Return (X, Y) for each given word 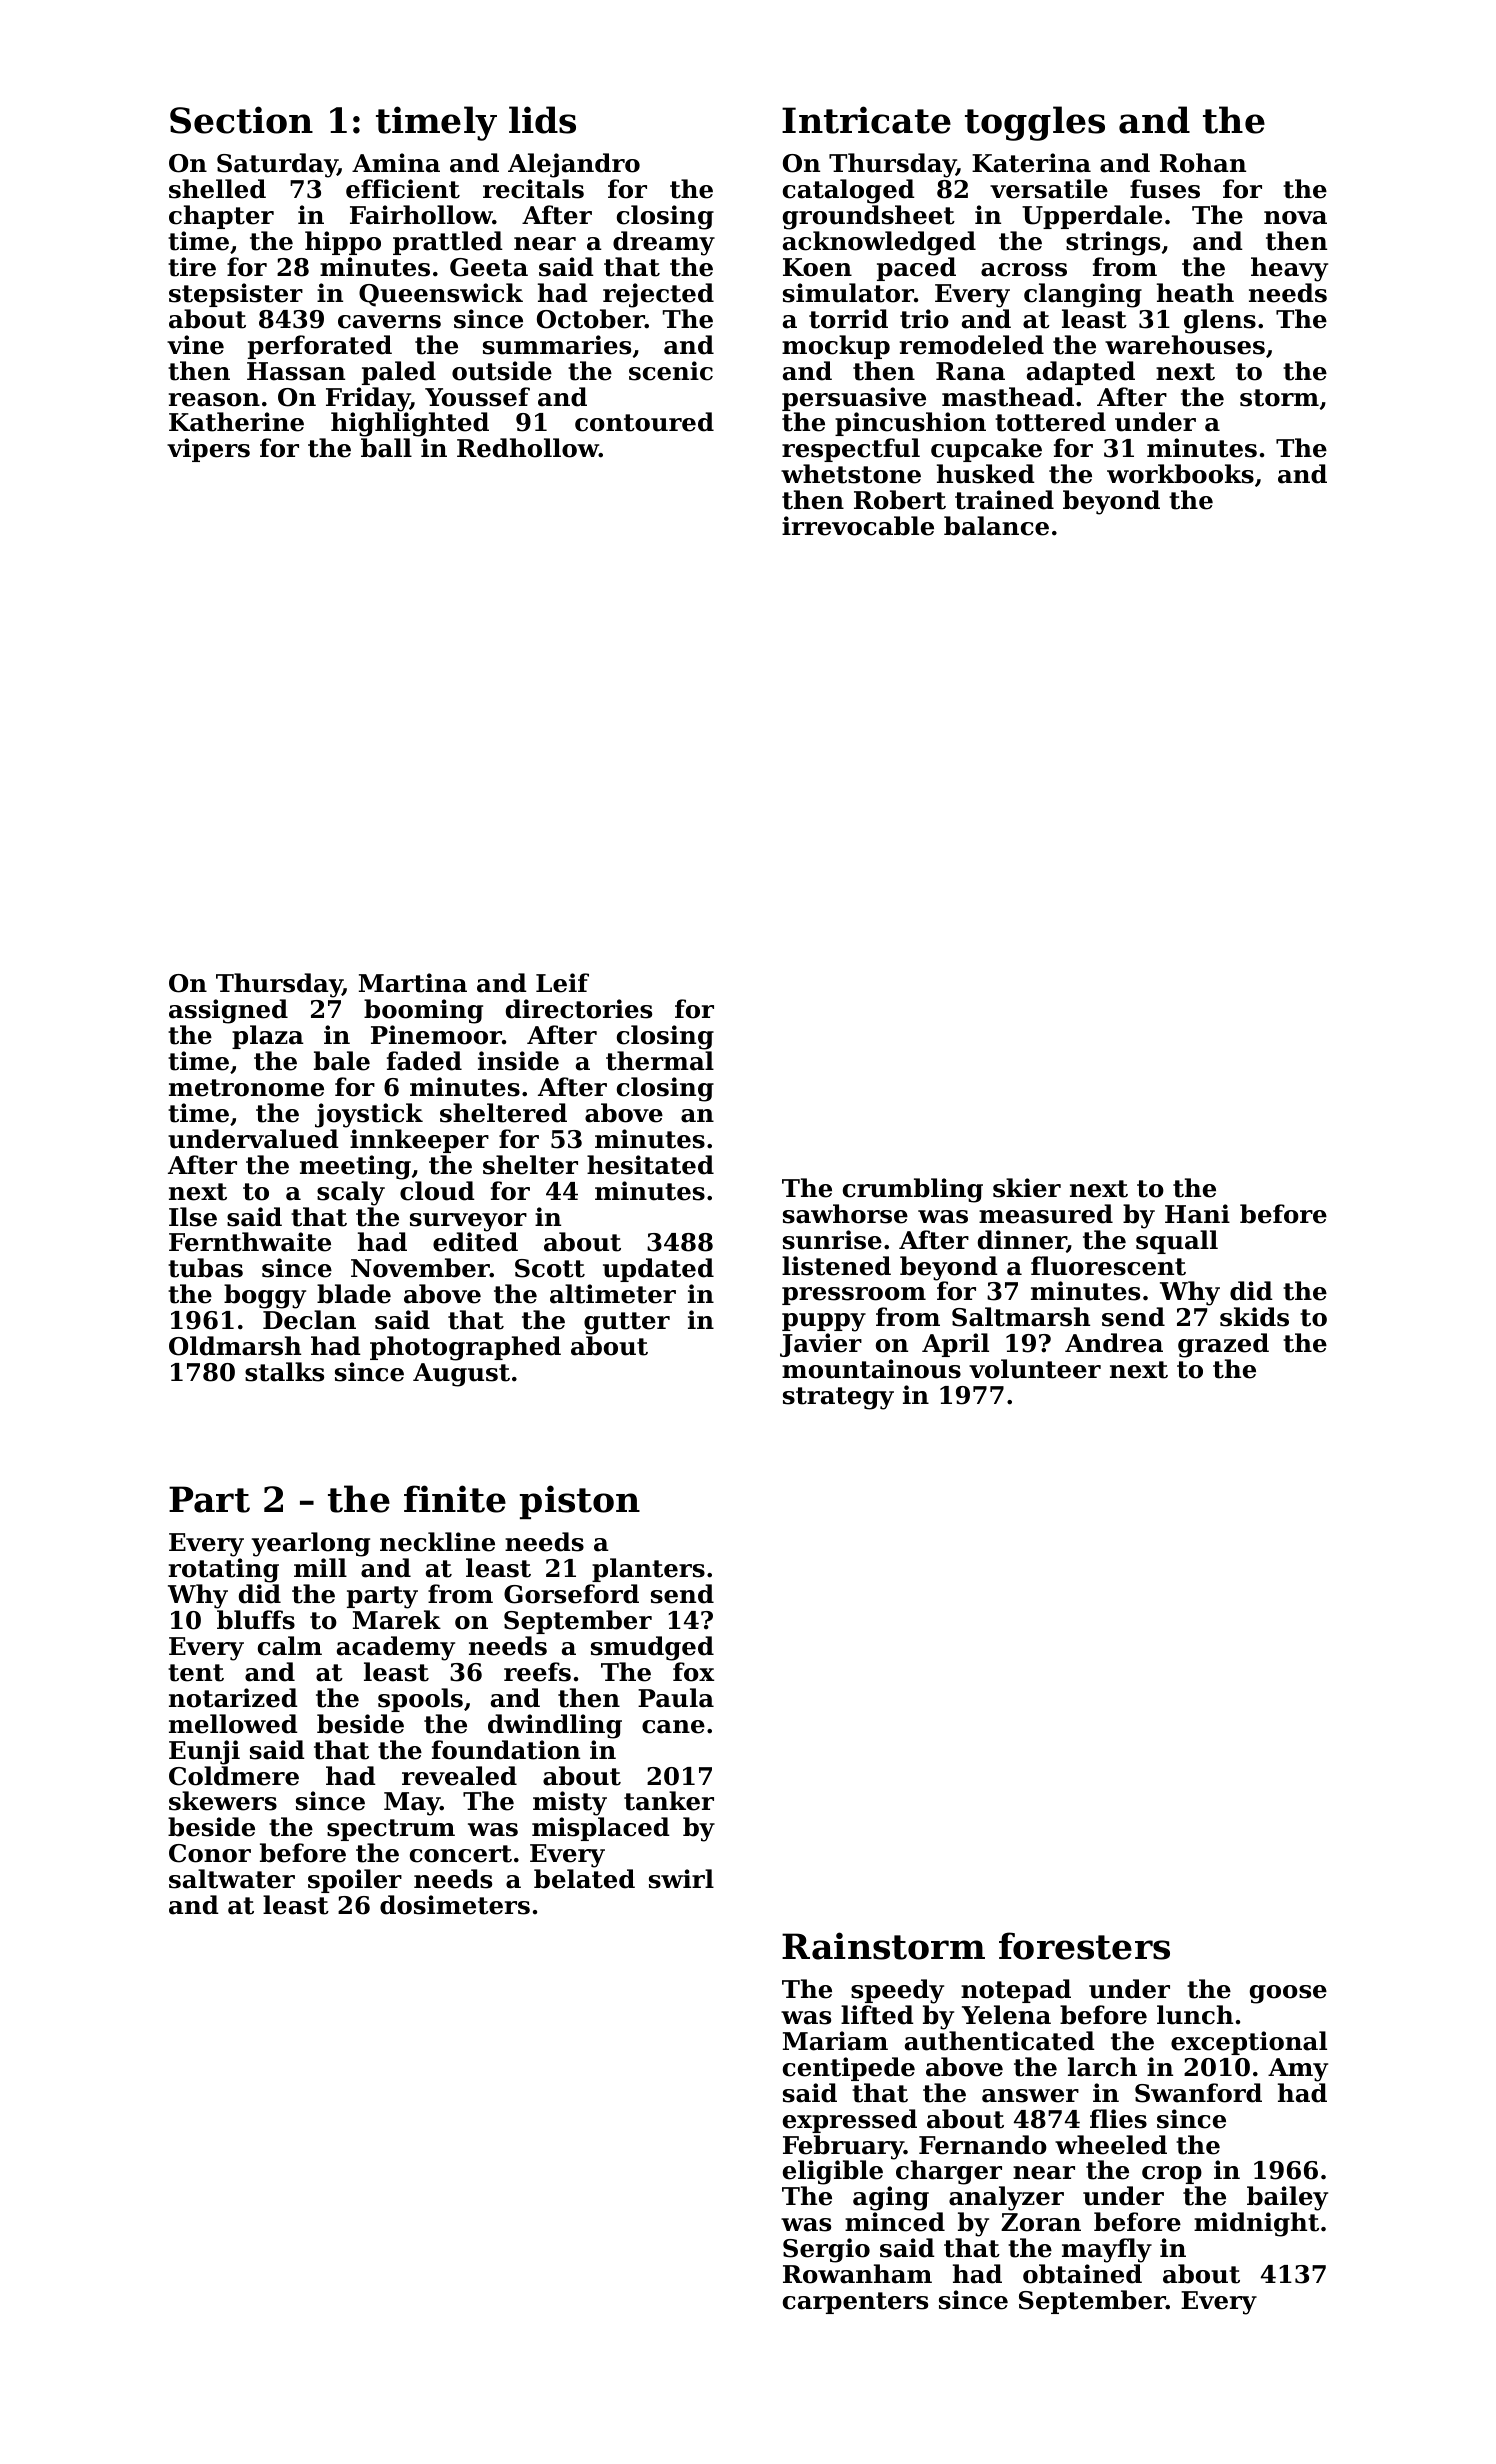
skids (1254, 1317)
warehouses (1185, 345)
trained (1004, 500)
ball (386, 448)
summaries (557, 345)
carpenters (855, 2303)
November (420, 1268)
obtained (1082, 2274)
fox (693, 1672)
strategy (838, 1398)
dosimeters (455, 1905)
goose (1288, 1994)
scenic (671, 371)
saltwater (232, 1879)
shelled (217, 189)
